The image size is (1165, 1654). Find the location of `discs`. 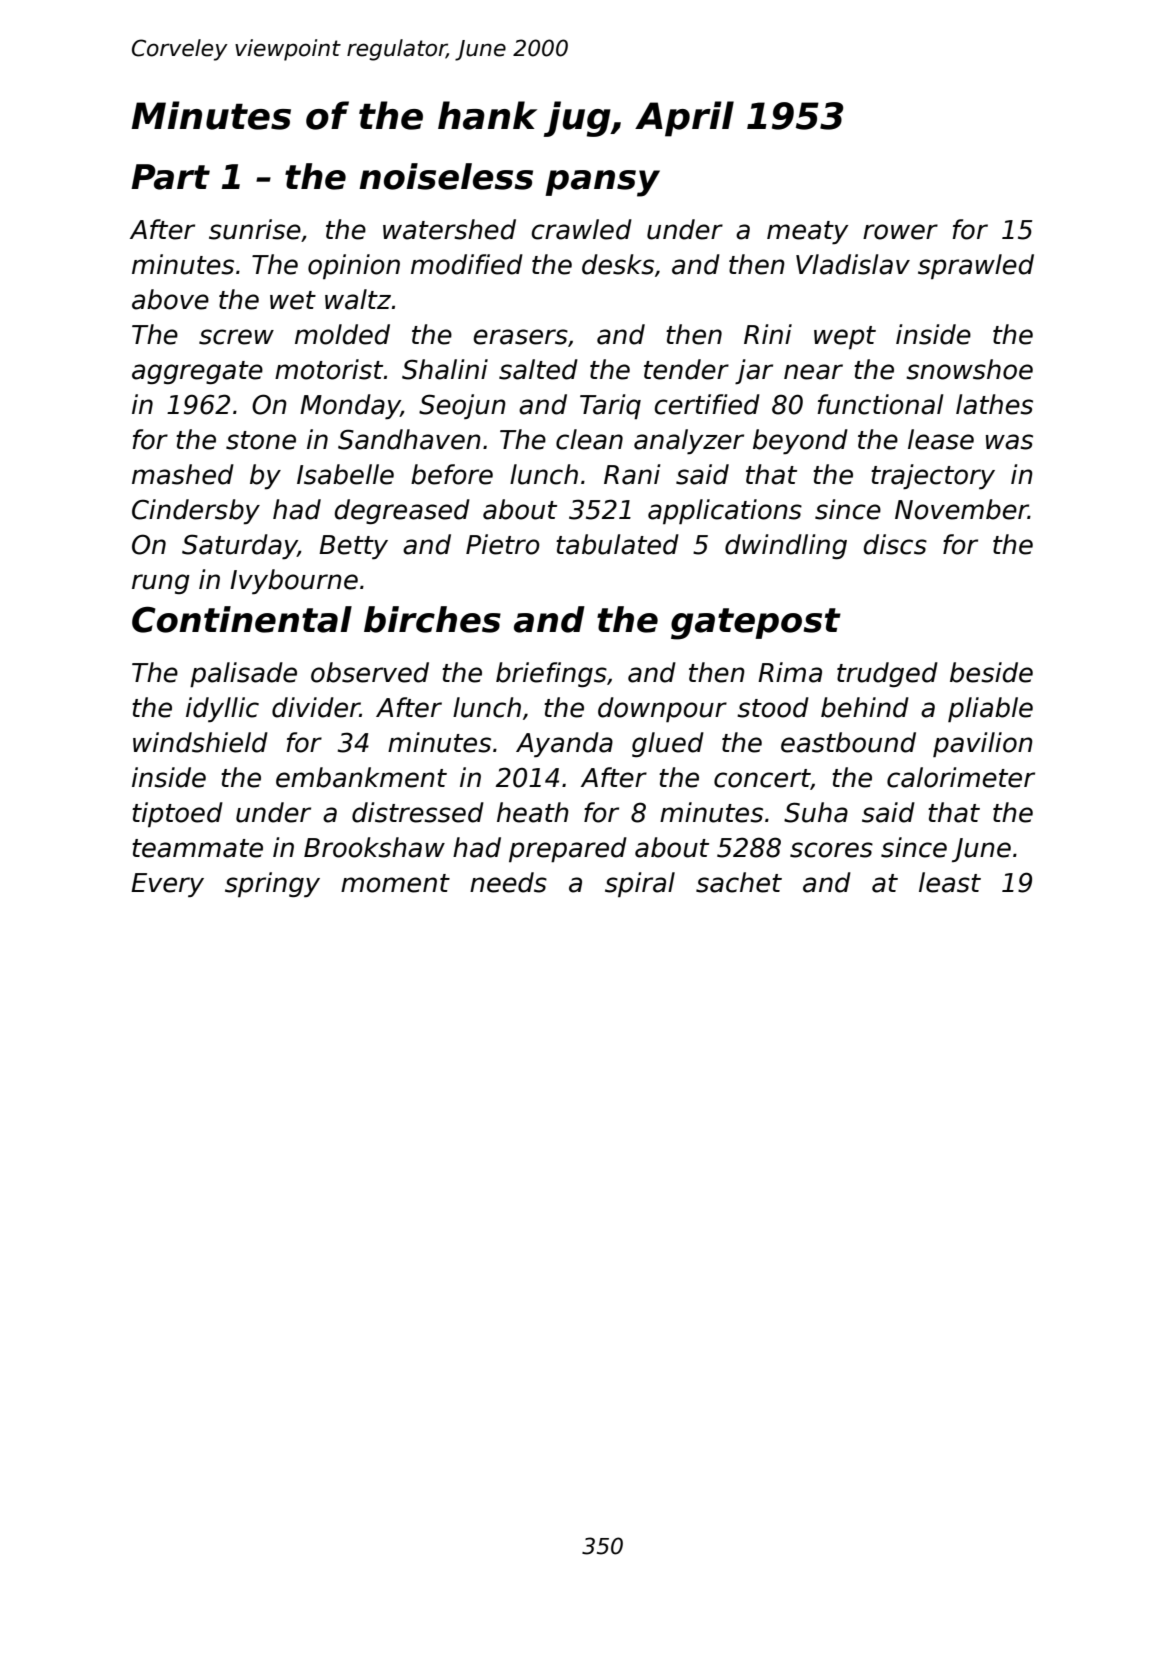

discs is located at coordinates (895, 544).
